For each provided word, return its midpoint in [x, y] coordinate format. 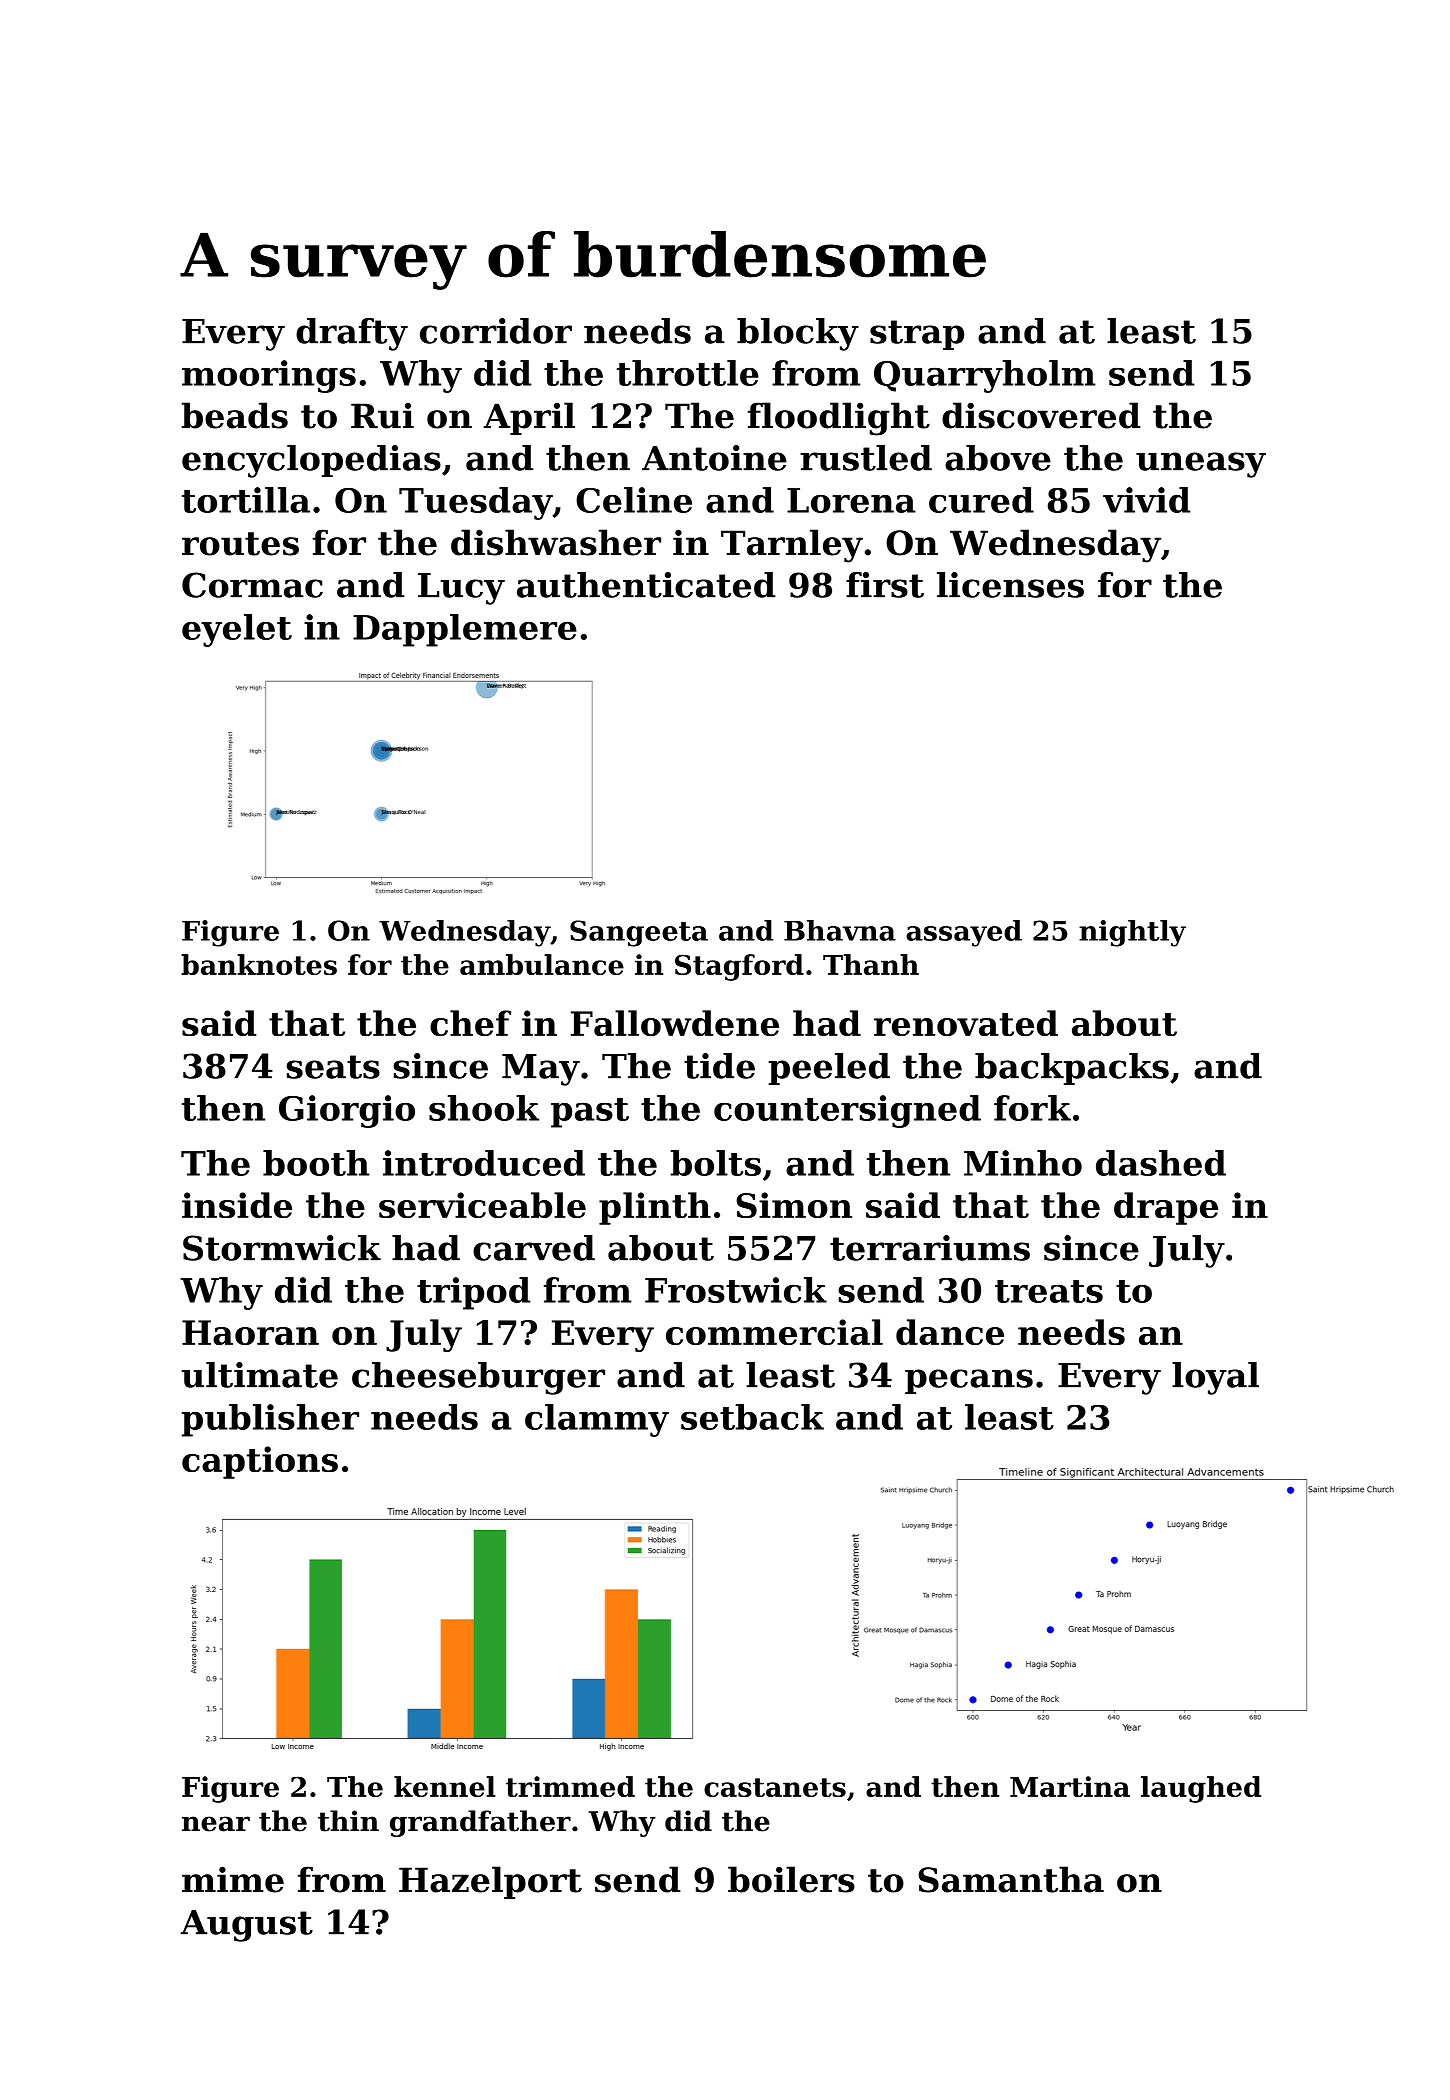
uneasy [1201, 465]
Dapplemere [465, 630]
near [216, 1824]
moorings [269, 376]
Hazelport [490, 1882]
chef [470, 1023]
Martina [1070, 1786]
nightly [1132, 933]
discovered [1041, 415]
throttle [688, 373]
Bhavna [840, 930]
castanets [775, 1787]
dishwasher [556, 542]
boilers [791, 1879]
